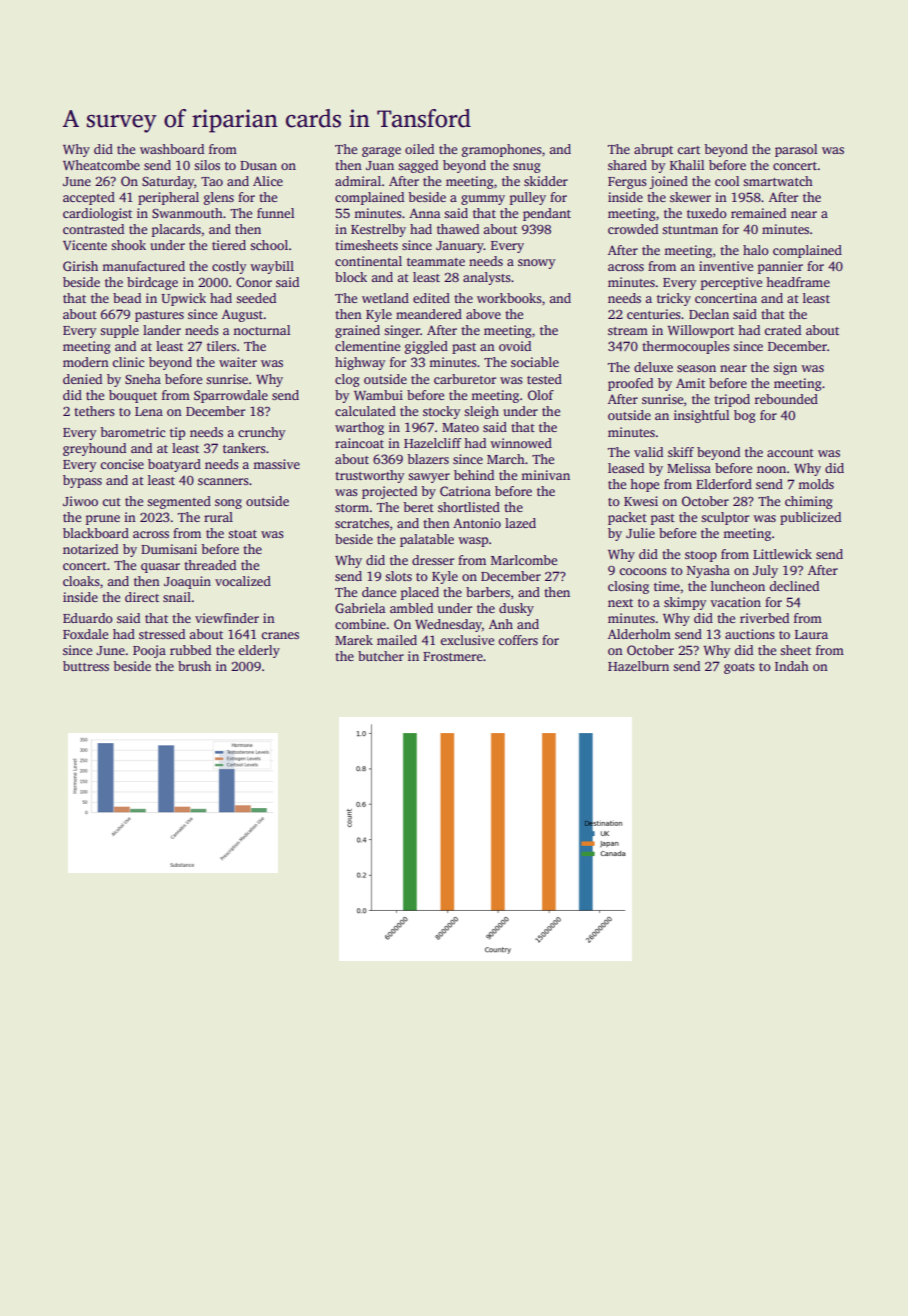 This screenshot has height=1316, width=908. I want to click on buttress, so click(86, 666).
